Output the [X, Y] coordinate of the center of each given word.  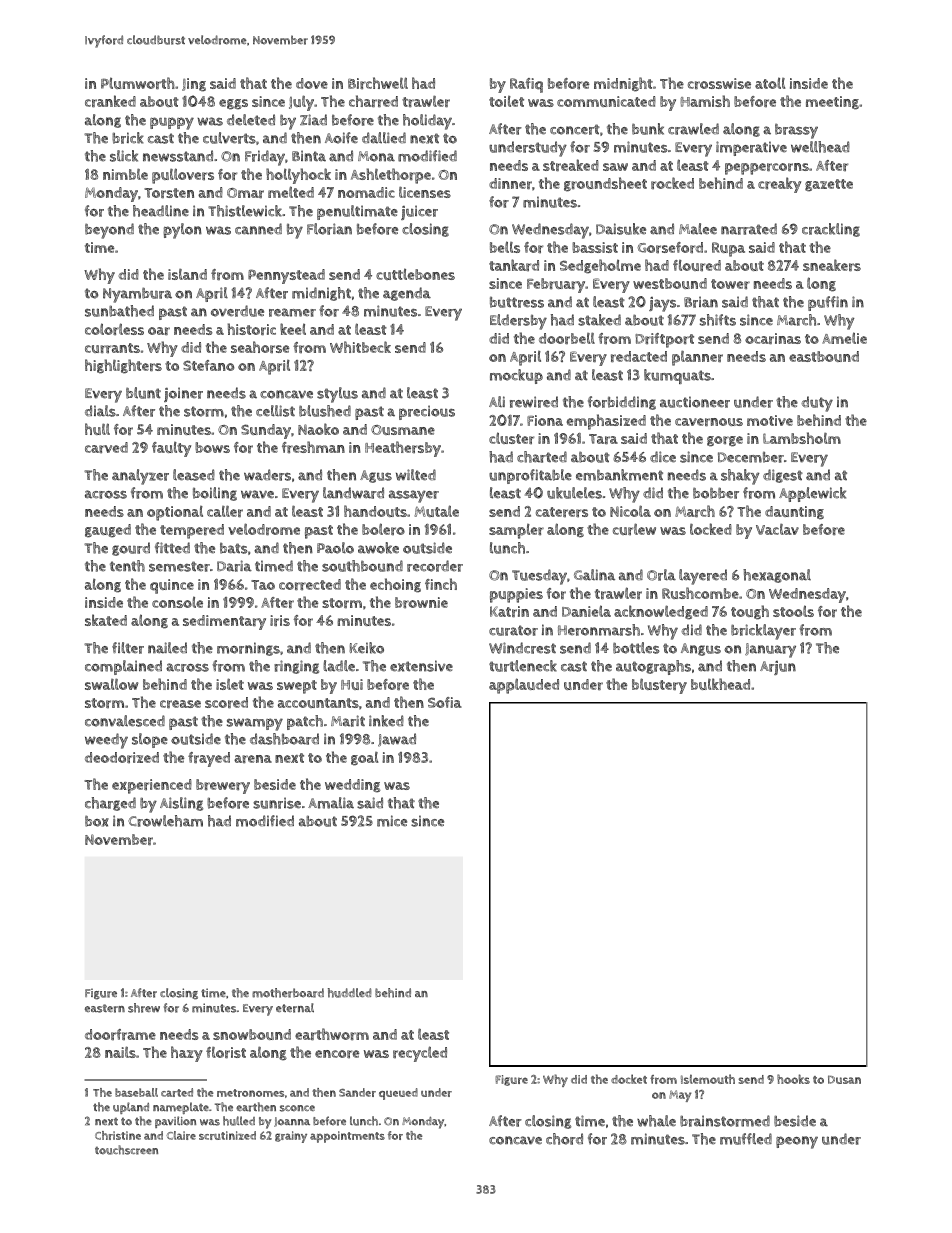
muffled [746, 1139]
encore [337, 1054]
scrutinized [227, 1135]
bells [505, 247]
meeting [832, 103]
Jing [194, 85]
